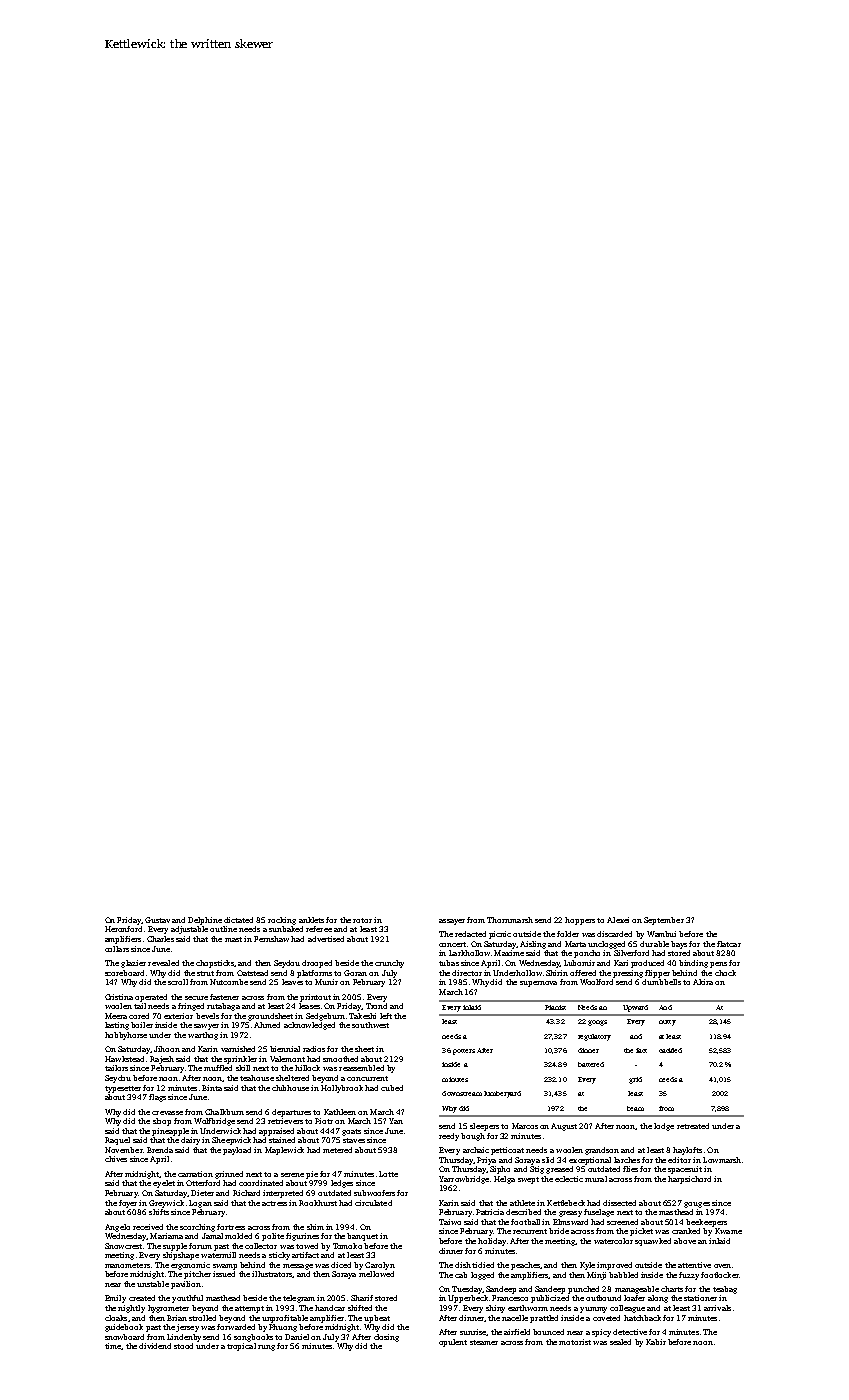 This screenshot has height=1400, width=849. What do you see at coordinates (116, 1318) in the screenshot?
I see `cloaks` at bounding box center [116, 1318].
